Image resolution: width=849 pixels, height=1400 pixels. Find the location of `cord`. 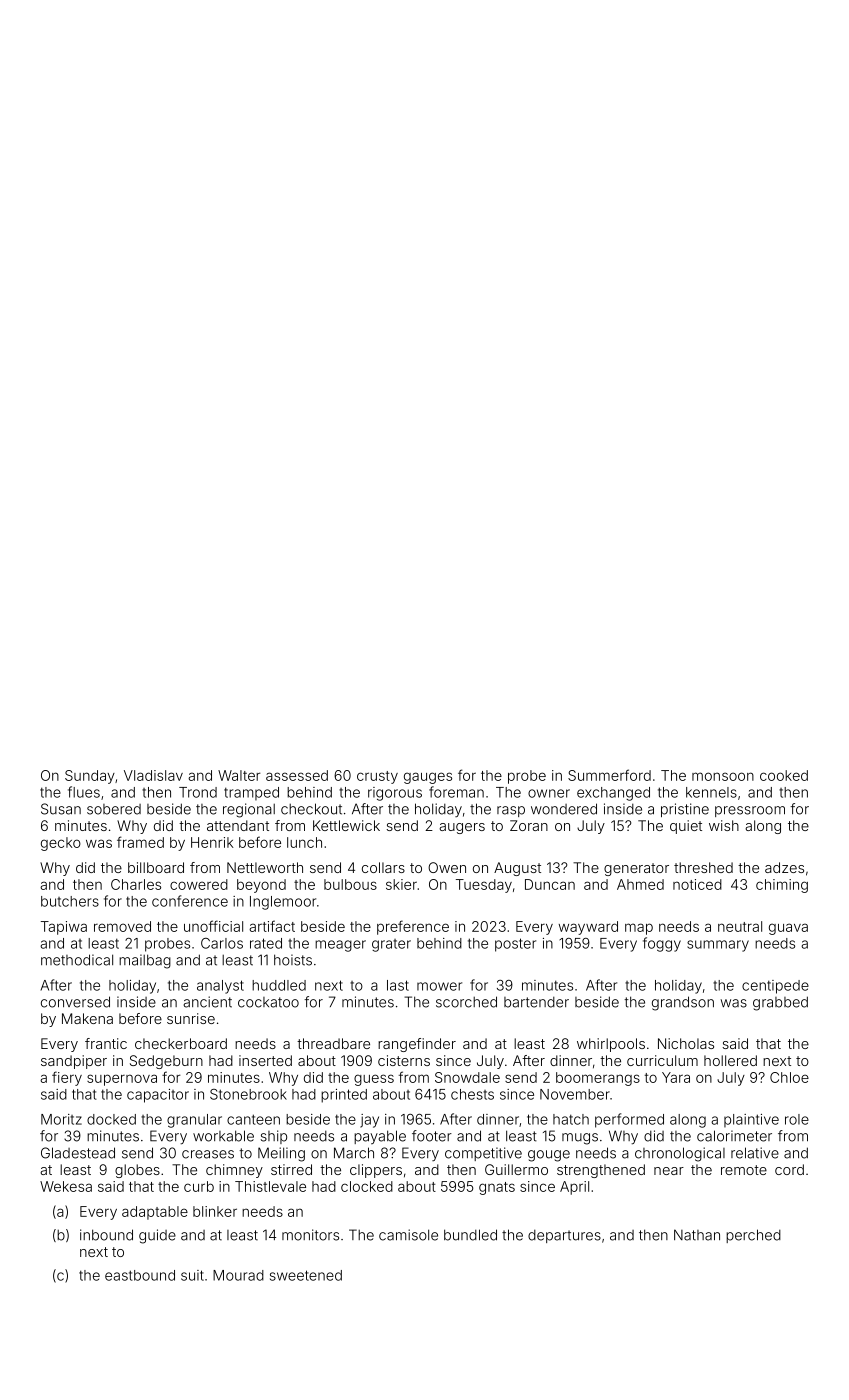

cord is located at coordinates (789, 1169).
